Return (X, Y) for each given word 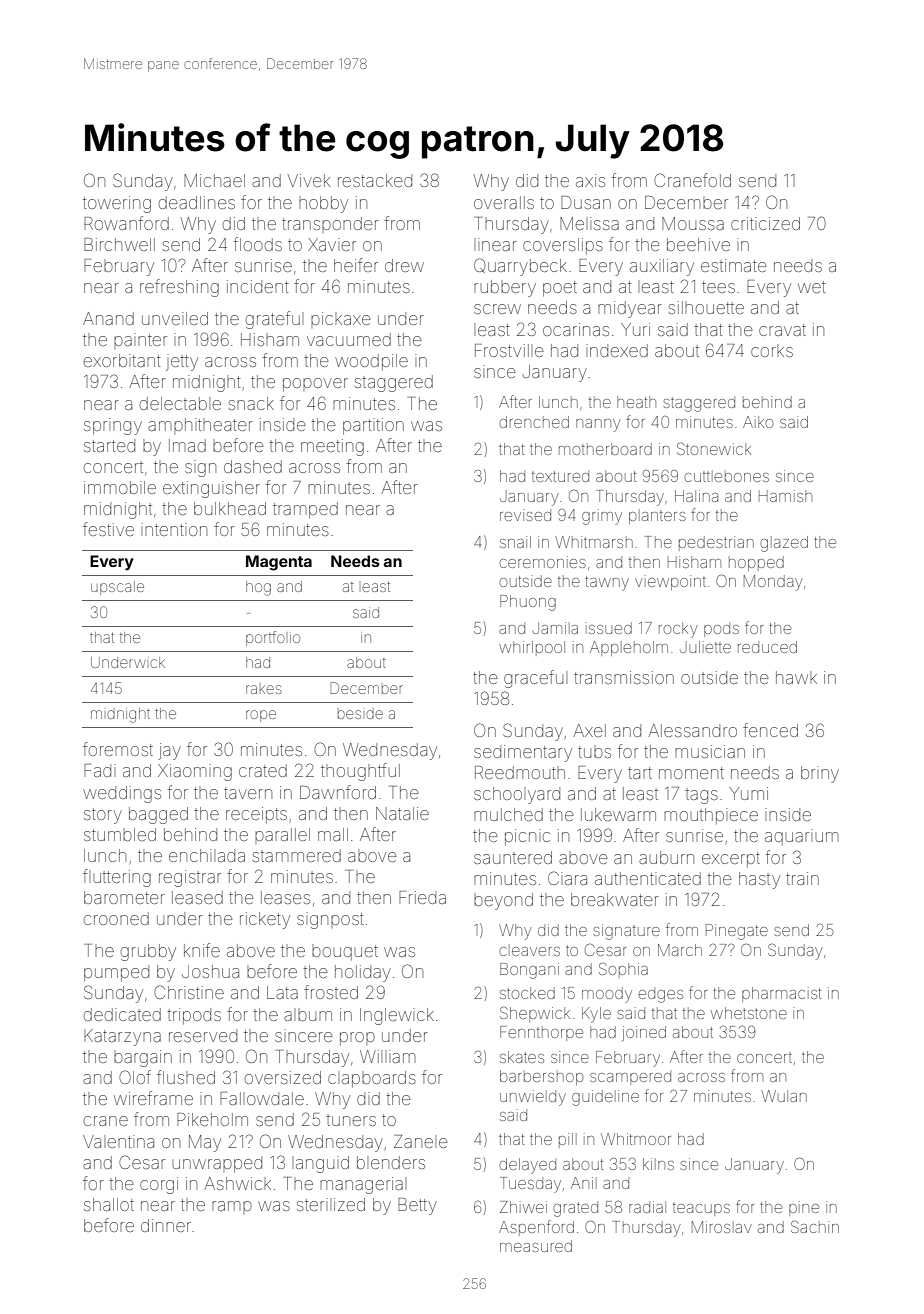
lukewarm (618, 814)
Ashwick (237, 1183)
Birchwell (119, 244)
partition (373, 426)
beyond (503, 901)
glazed (784, 544)
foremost (118, 749)
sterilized (331, 1204)
